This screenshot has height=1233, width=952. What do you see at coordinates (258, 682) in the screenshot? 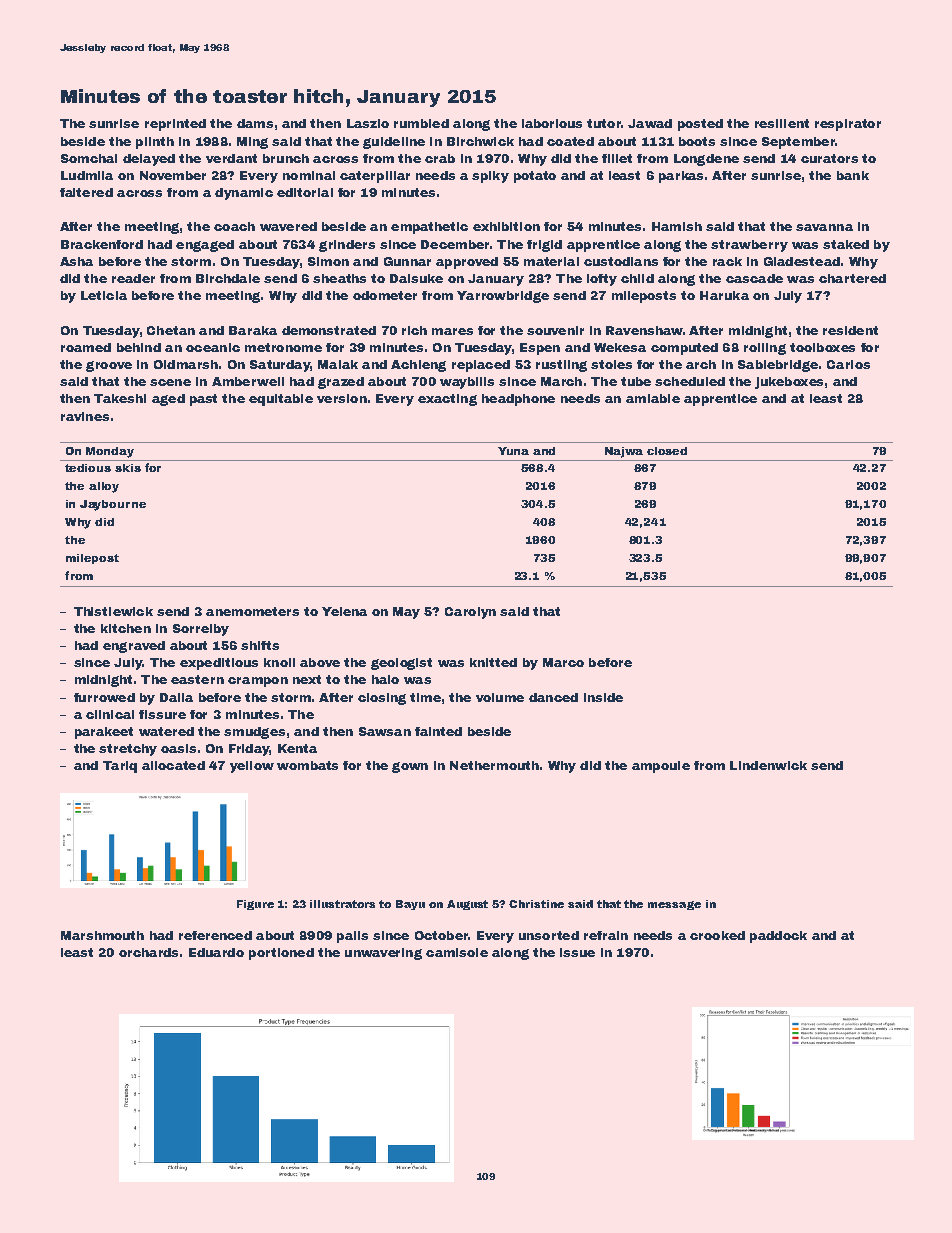
I see `crampon` at bounding box center [258, 682].
